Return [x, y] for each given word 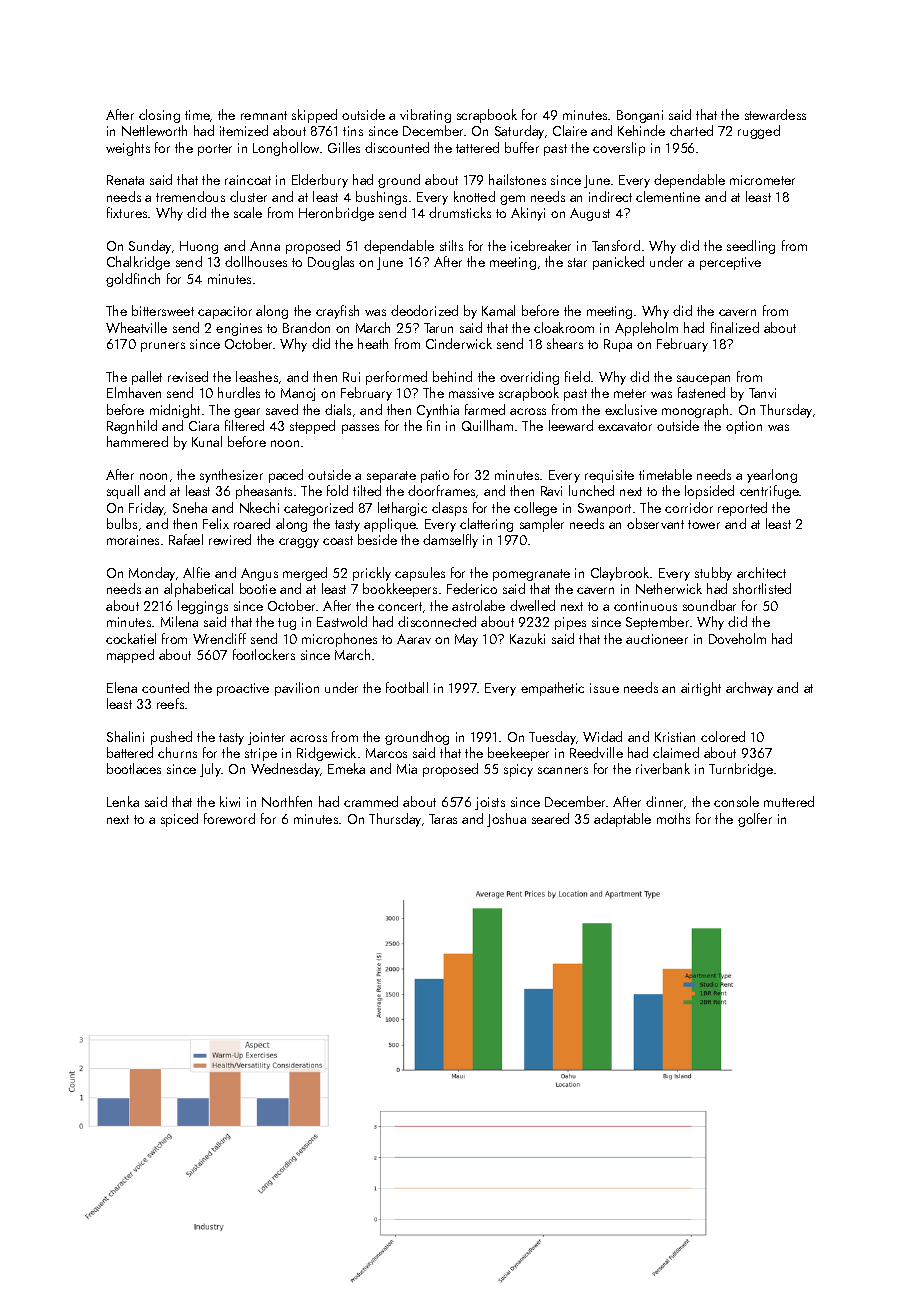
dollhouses [256, 261]
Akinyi [528, 214]
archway [749, 689]
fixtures [127, 212]
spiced [179, 820]
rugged [759, 132]
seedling [751, 247]
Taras [443, 819]
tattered [477, 147]
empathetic [552, 689]
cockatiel [131, 638]
